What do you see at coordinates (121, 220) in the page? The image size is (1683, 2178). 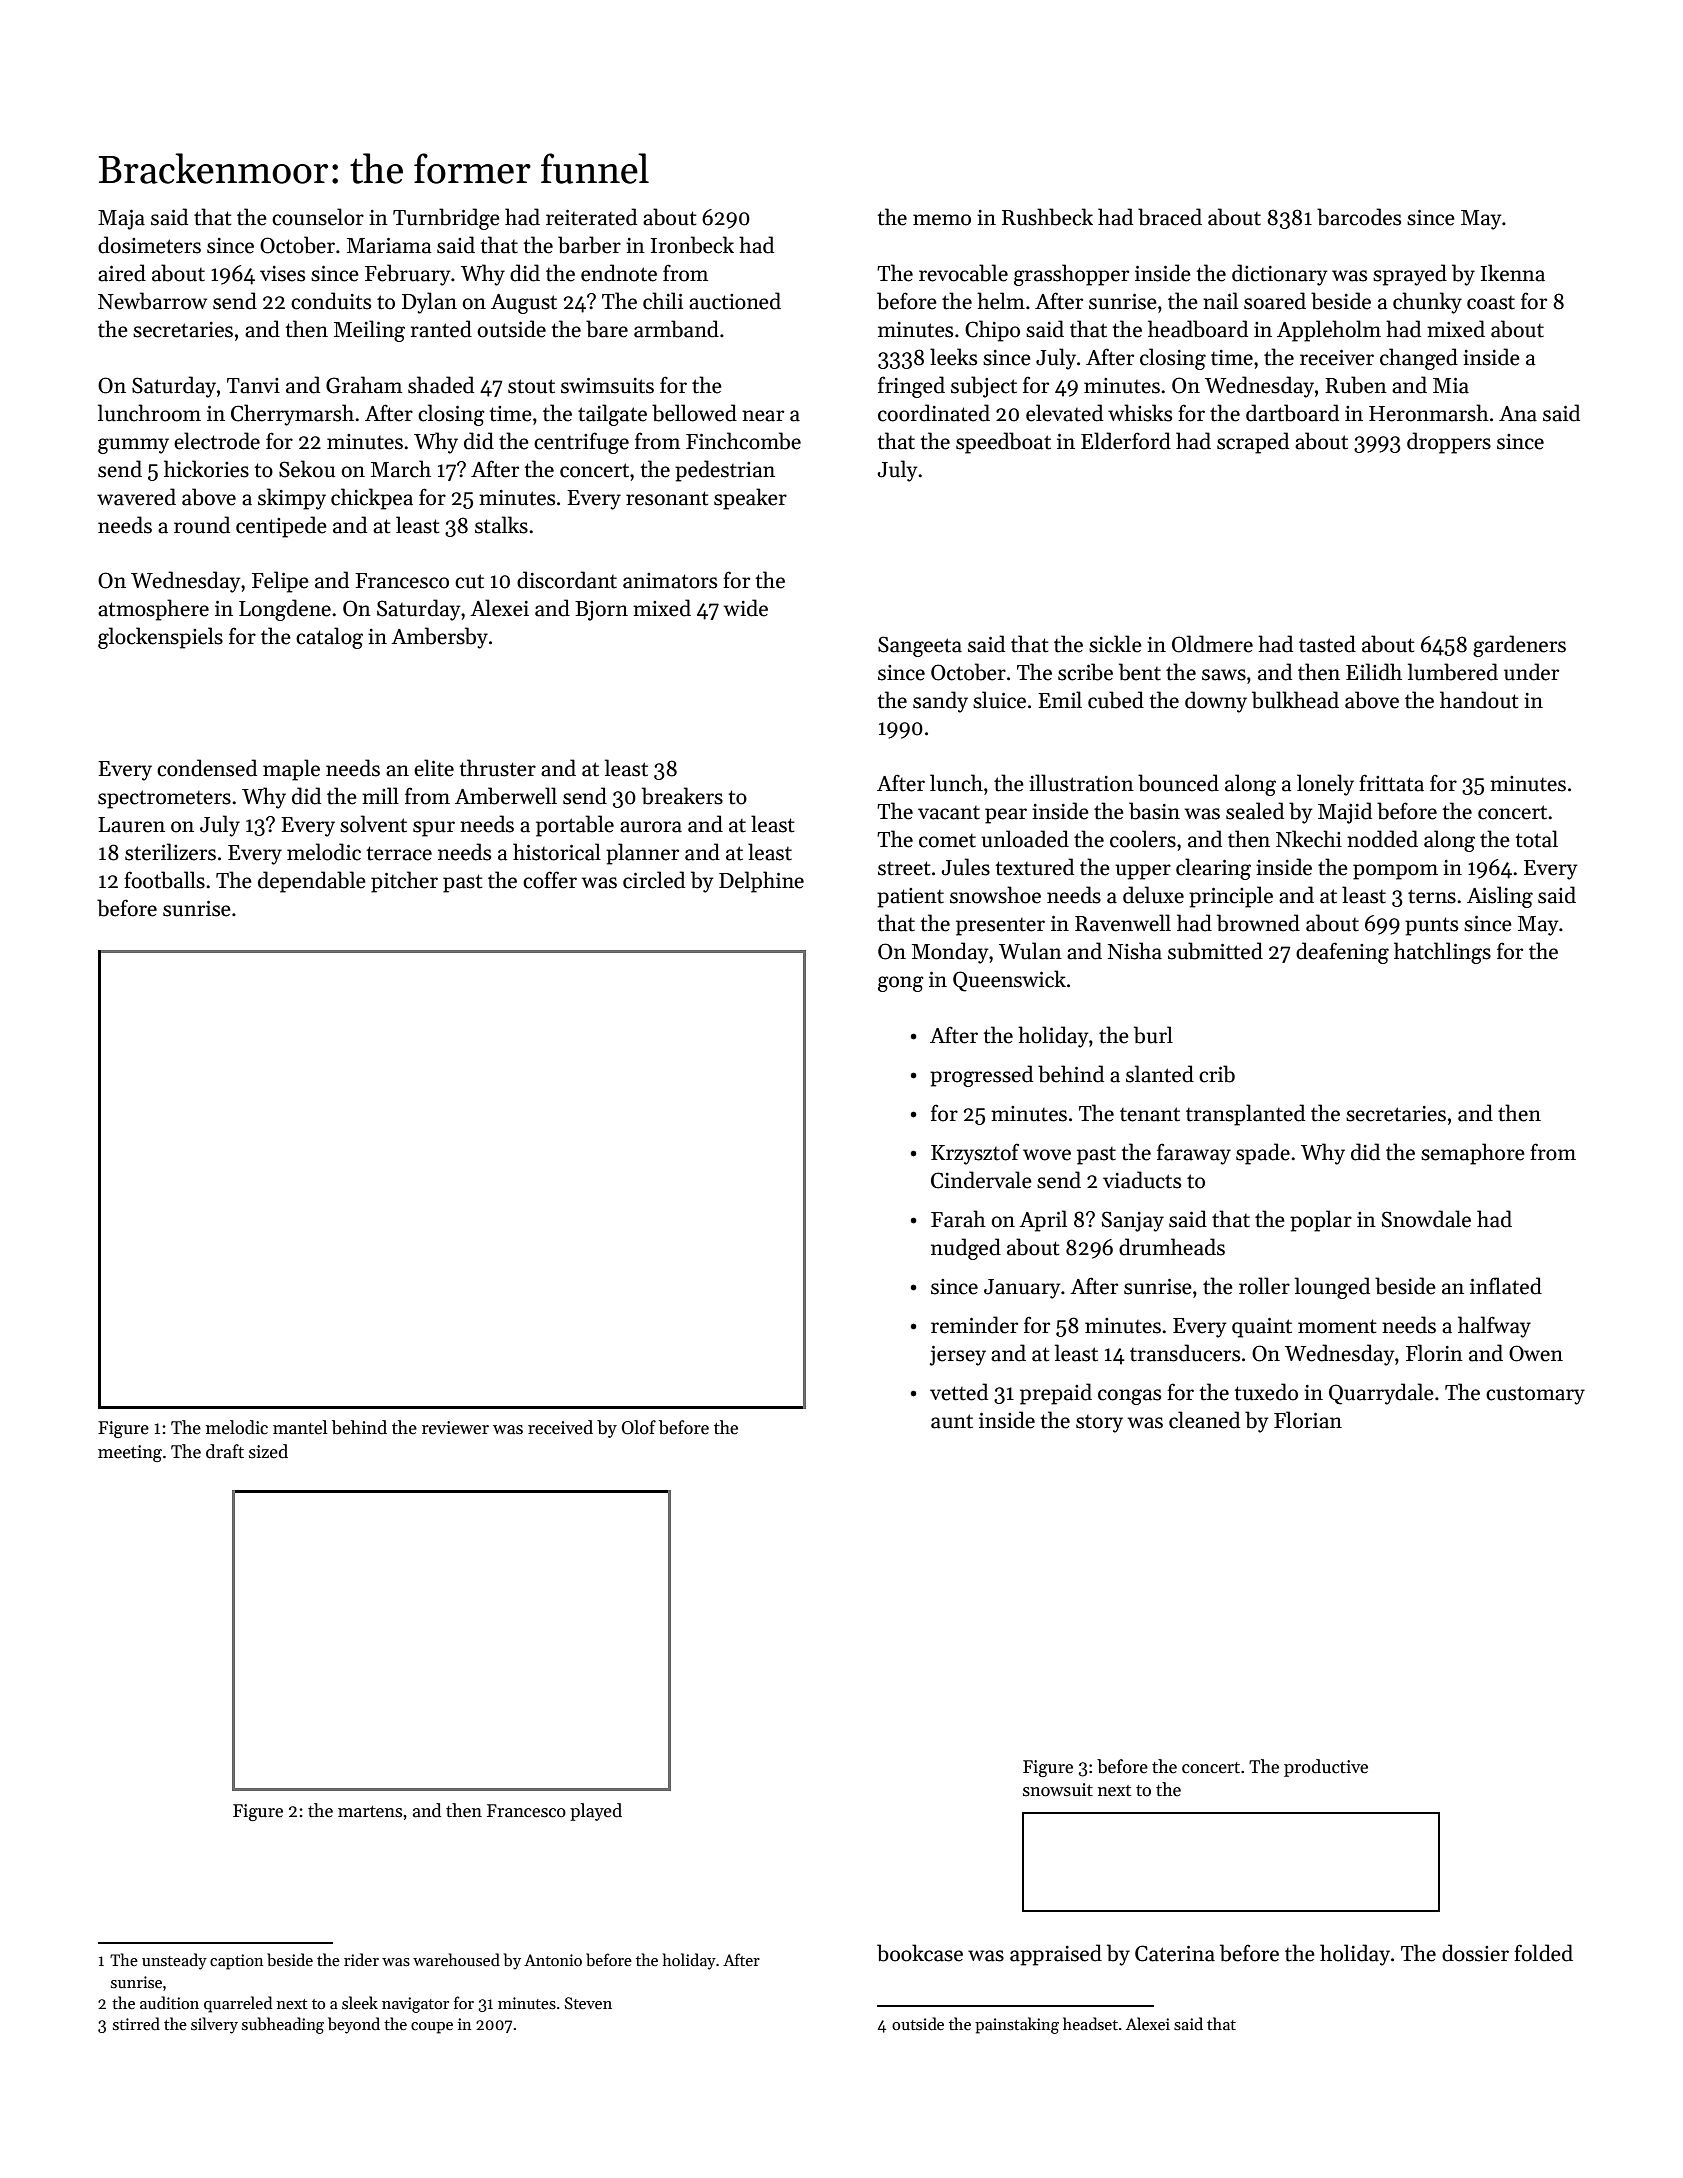 I see `Maja` at bounding box center [121, 220].
